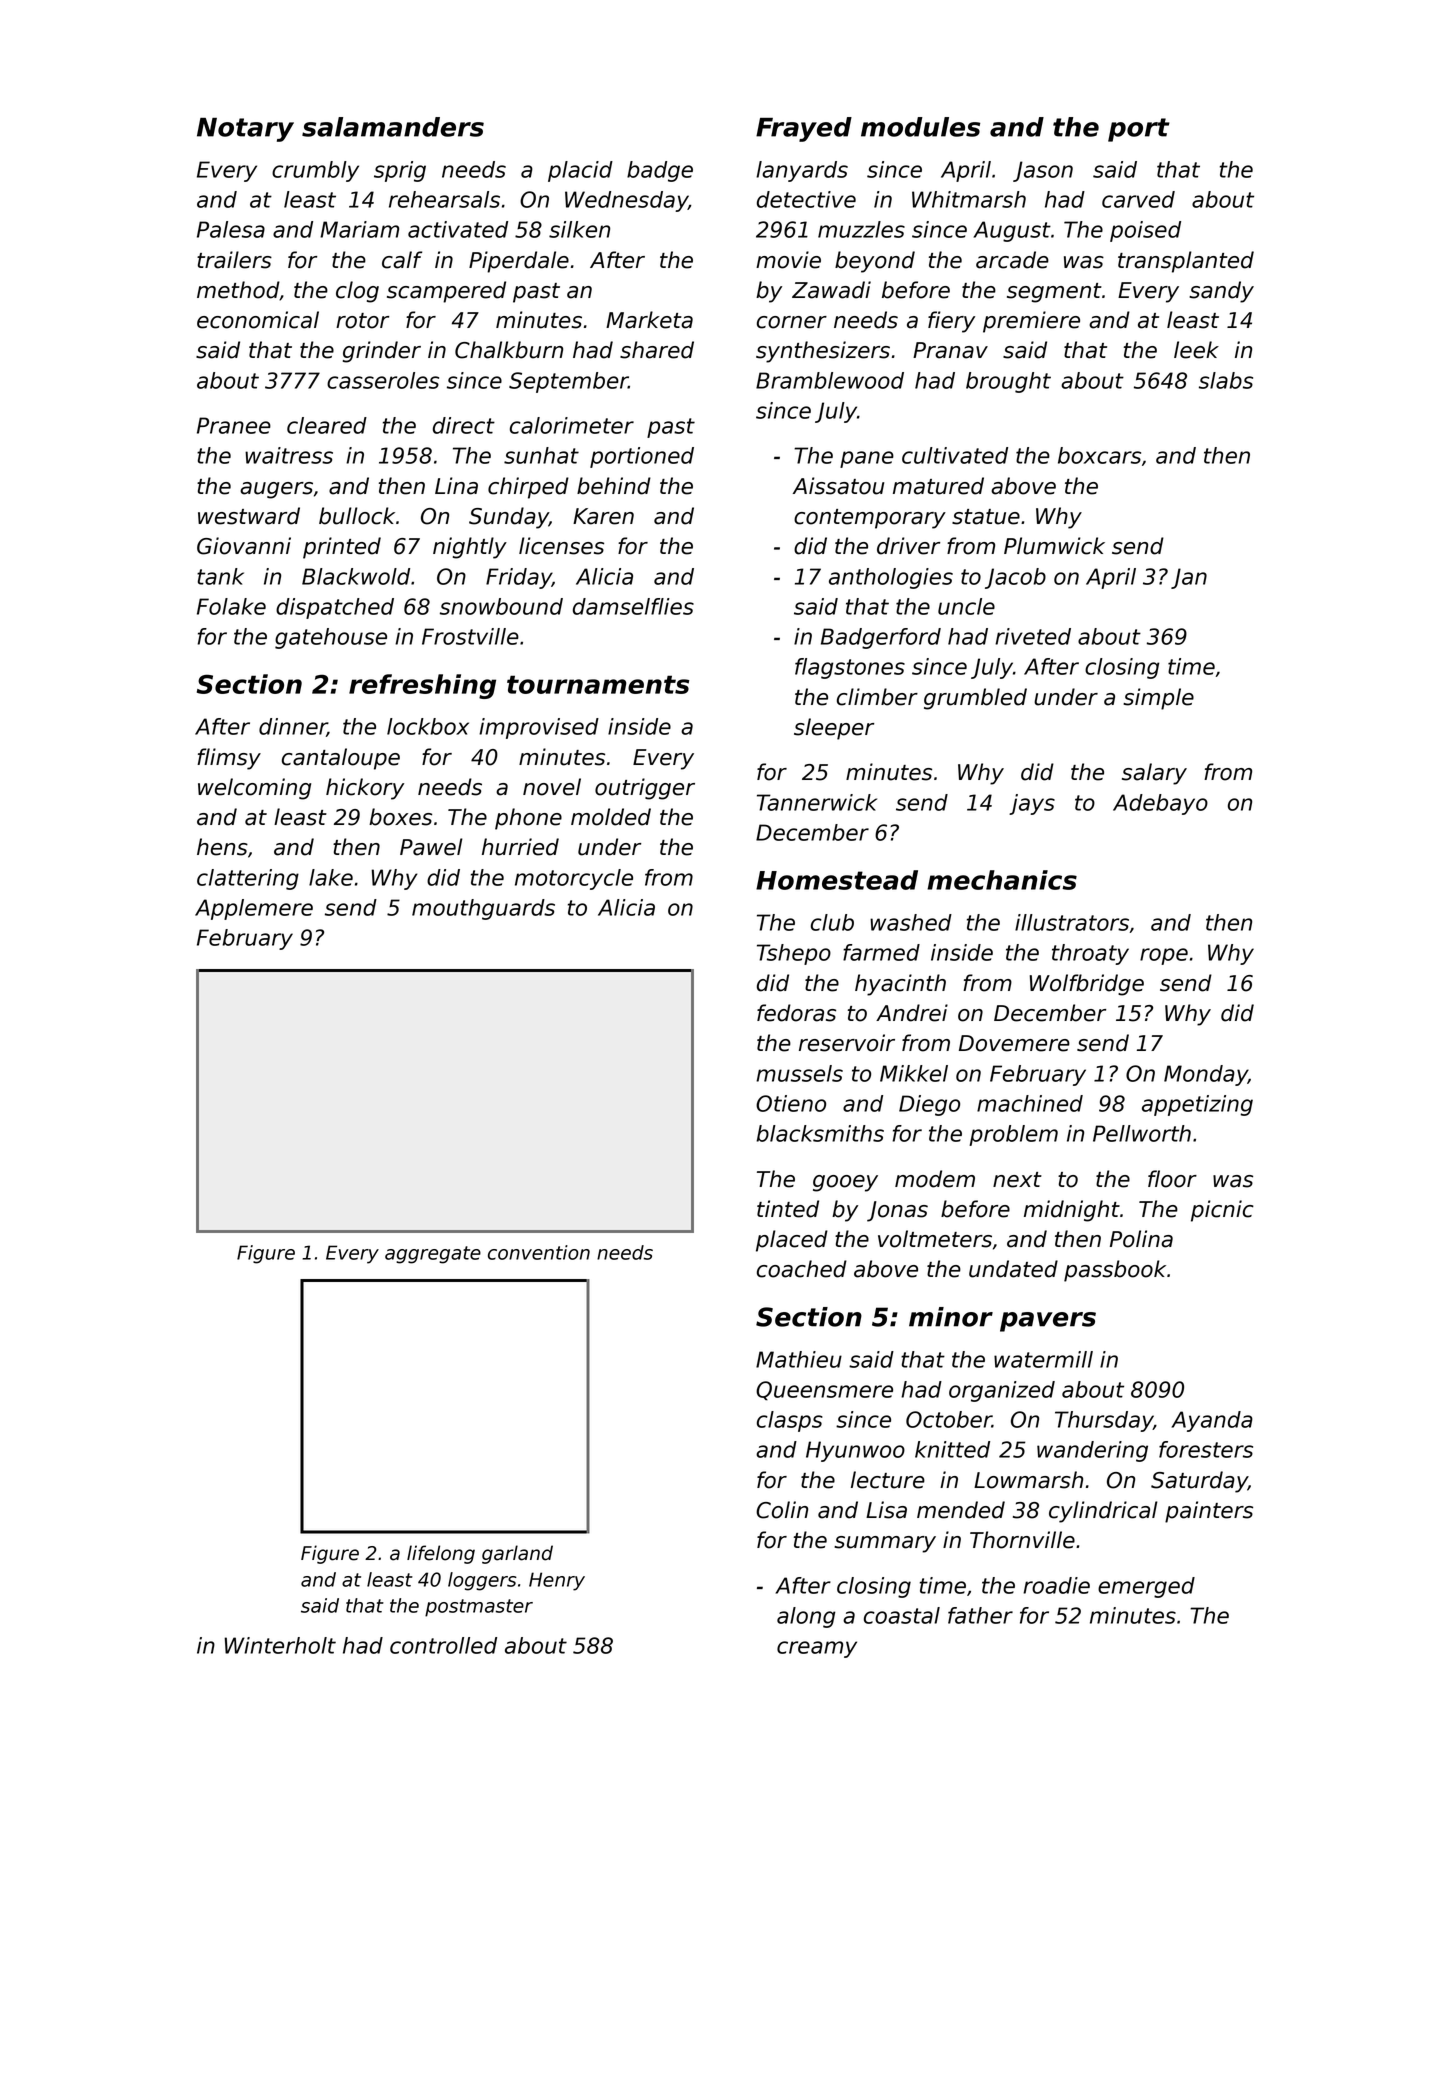 The height and width of the screenshot is (2100, 1450). I want to click on salamanders, so click(393, 127).
